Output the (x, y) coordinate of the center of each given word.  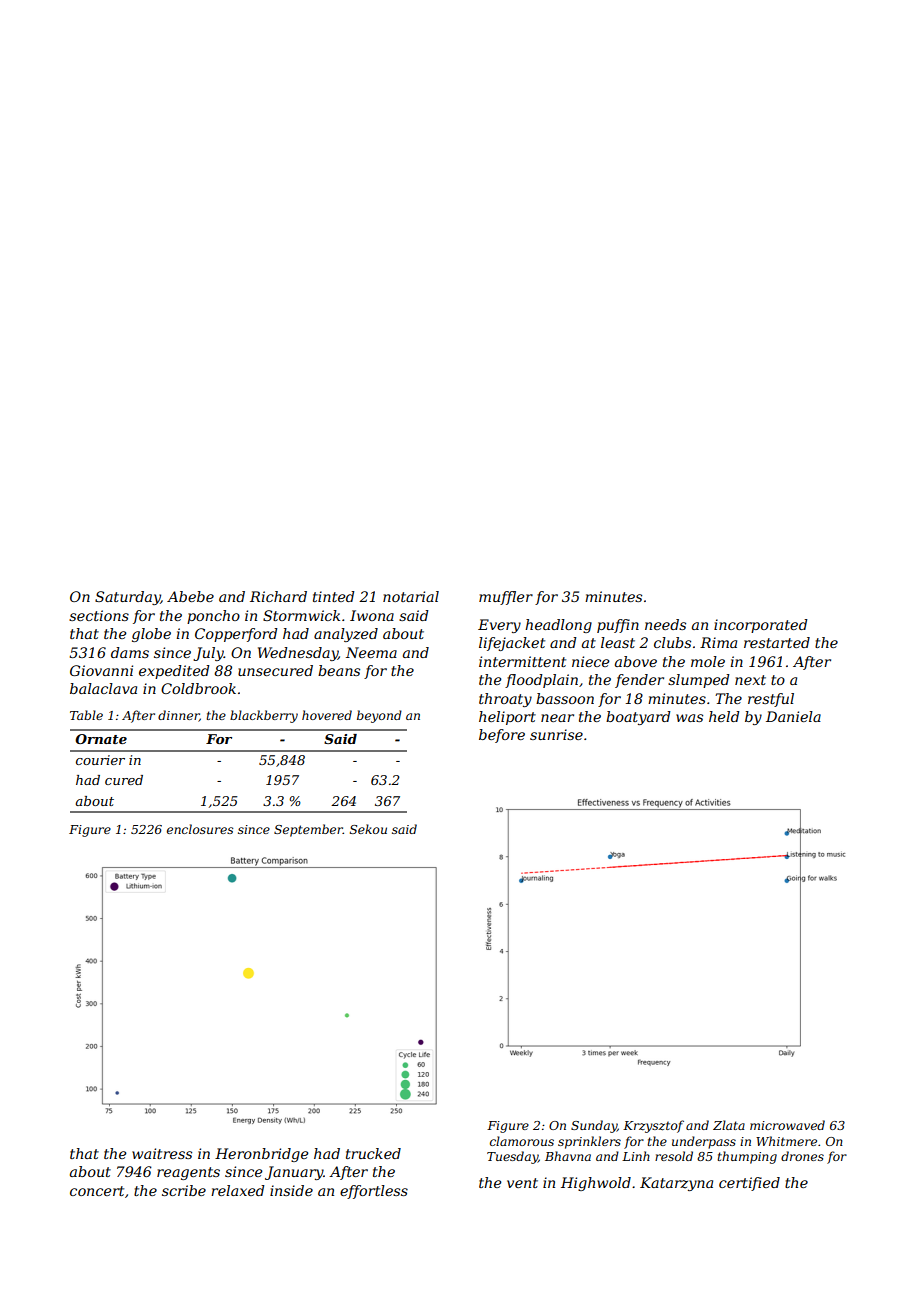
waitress (162, 1153)
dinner (178, 716)
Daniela (793, 716)
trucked (373, 1153)
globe (151, 635)
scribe (184, 1190)
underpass (704, 1142)
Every (499, 626)
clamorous (522, 1141)
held (724, 716)
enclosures (200, 829)
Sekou (368, 829)
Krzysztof (653, 1126)
